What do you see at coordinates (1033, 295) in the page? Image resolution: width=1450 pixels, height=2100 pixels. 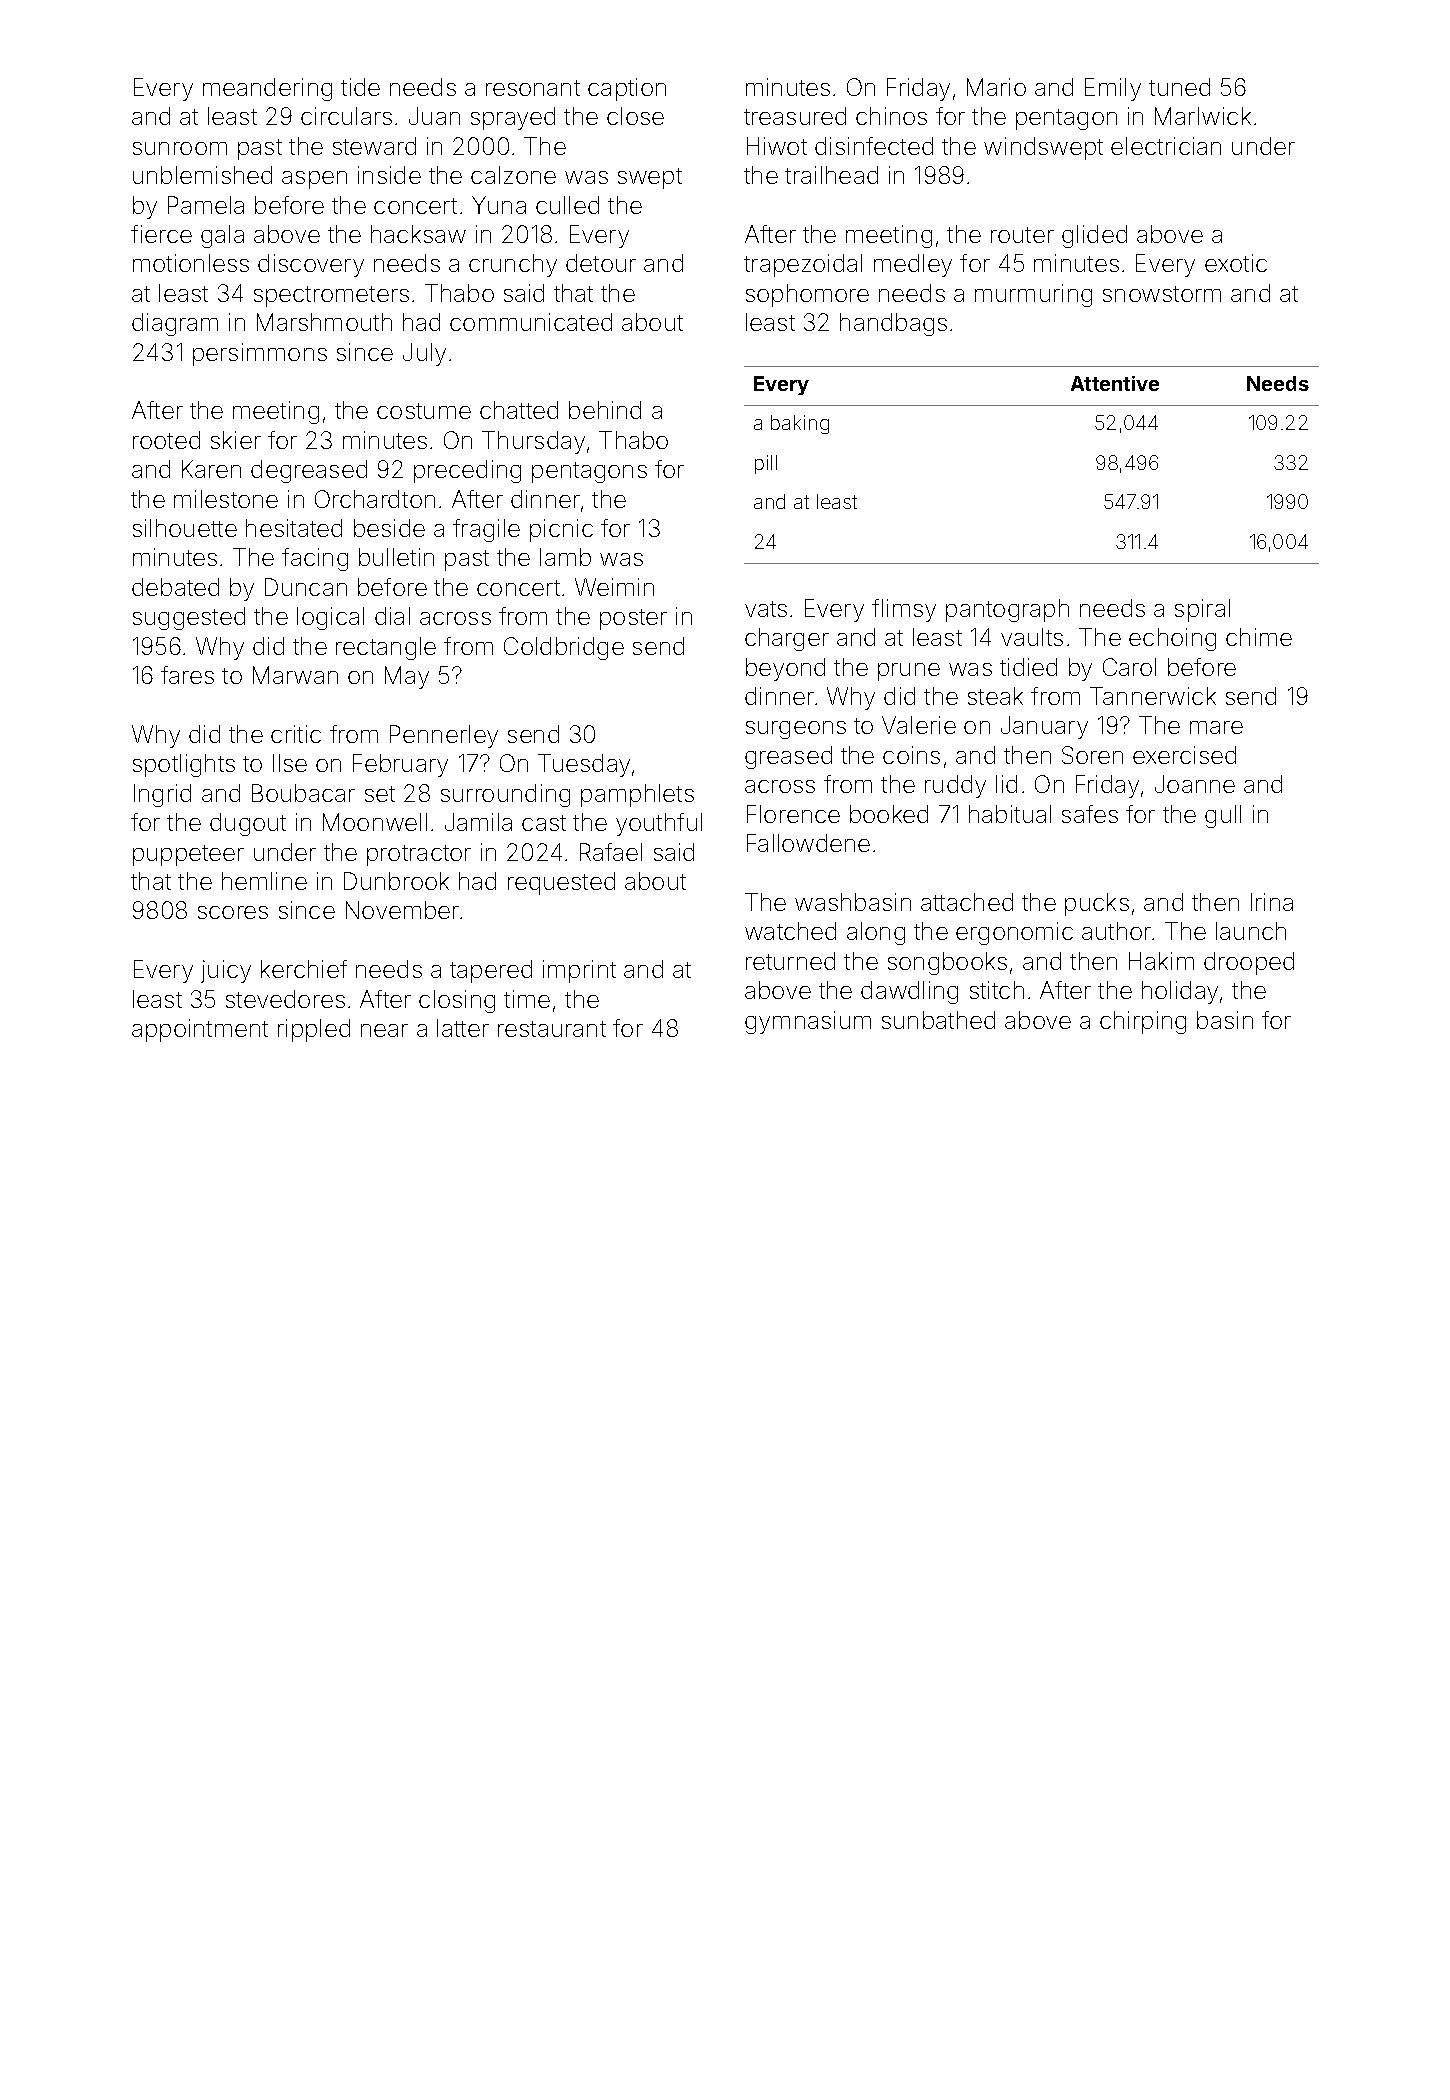 I see `murmuring` at bounding box center [1033, 295].
